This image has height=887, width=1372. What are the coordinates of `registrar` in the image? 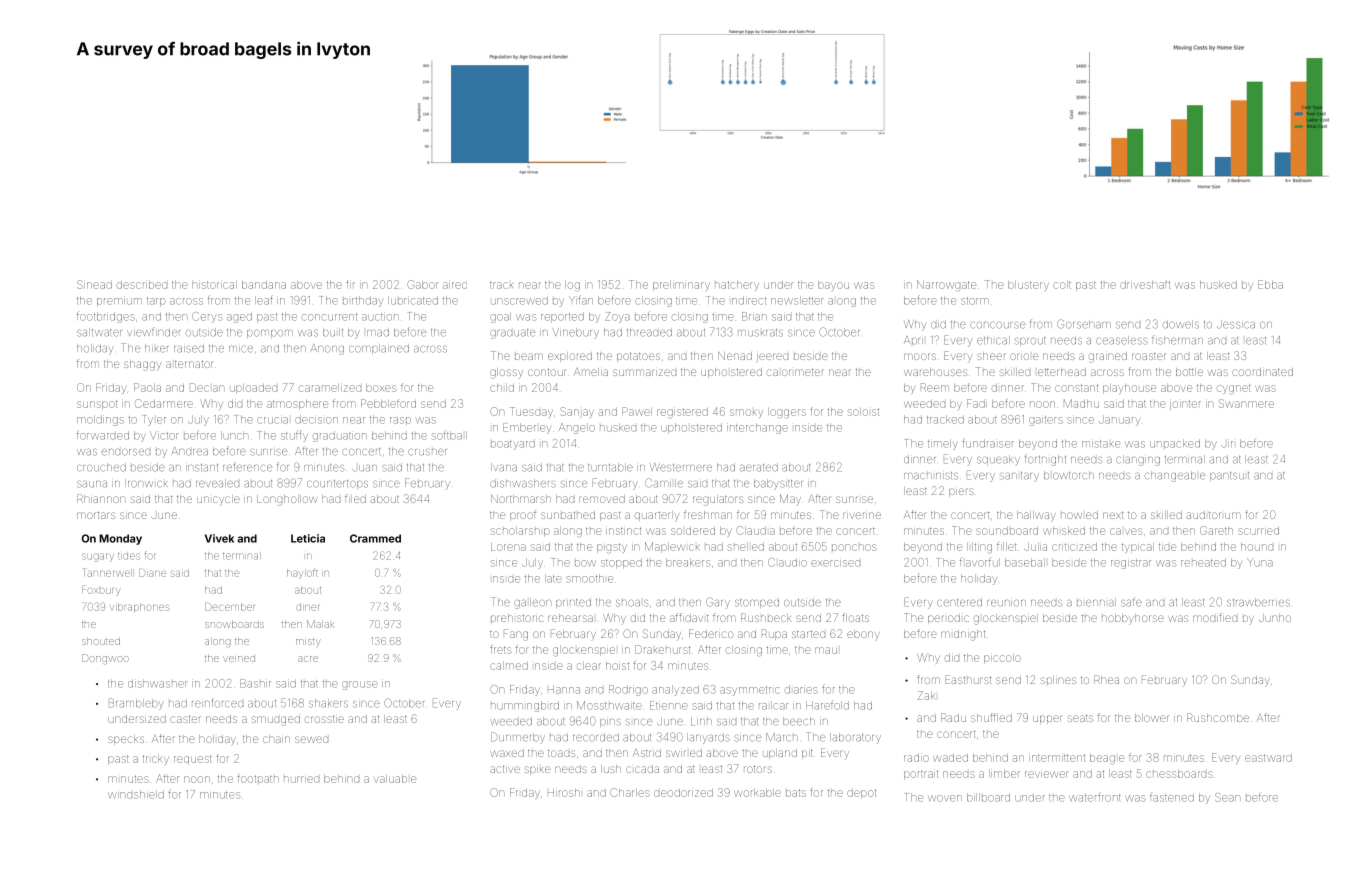 It's located at (1131, 564).
